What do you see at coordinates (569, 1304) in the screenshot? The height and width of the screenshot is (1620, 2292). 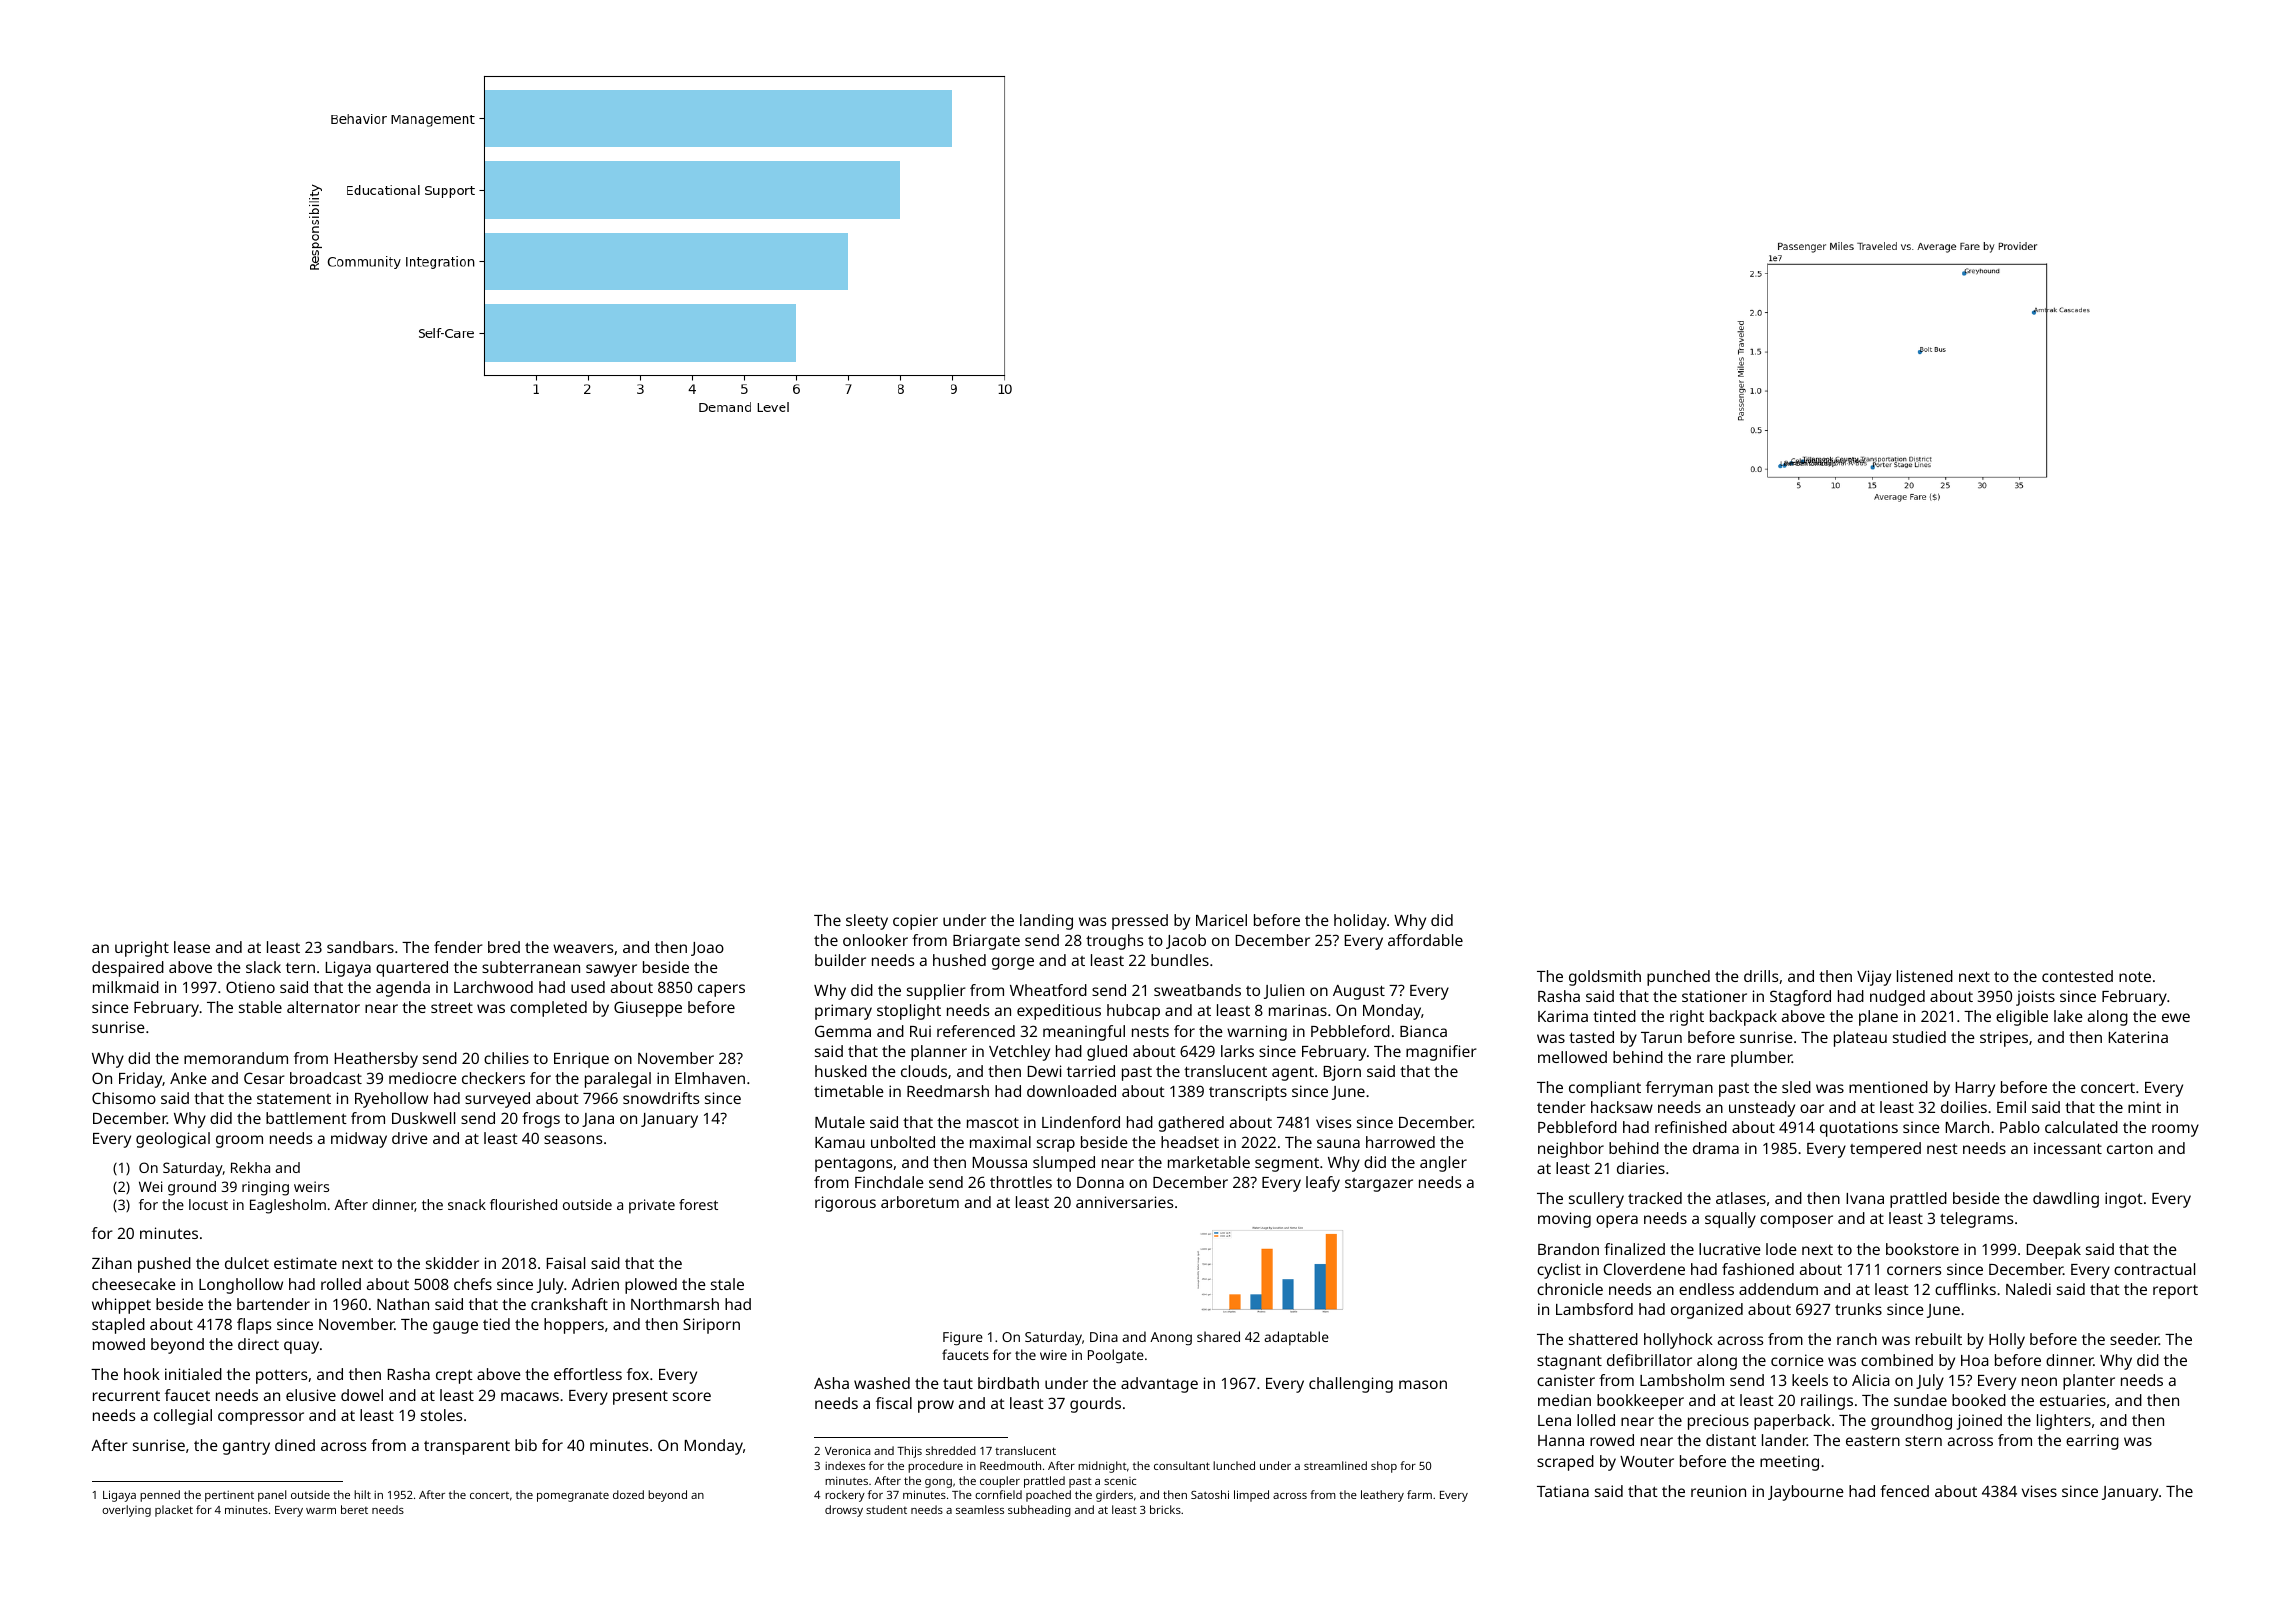 I see `crankshaft` at bounding box center [569, 1304].
